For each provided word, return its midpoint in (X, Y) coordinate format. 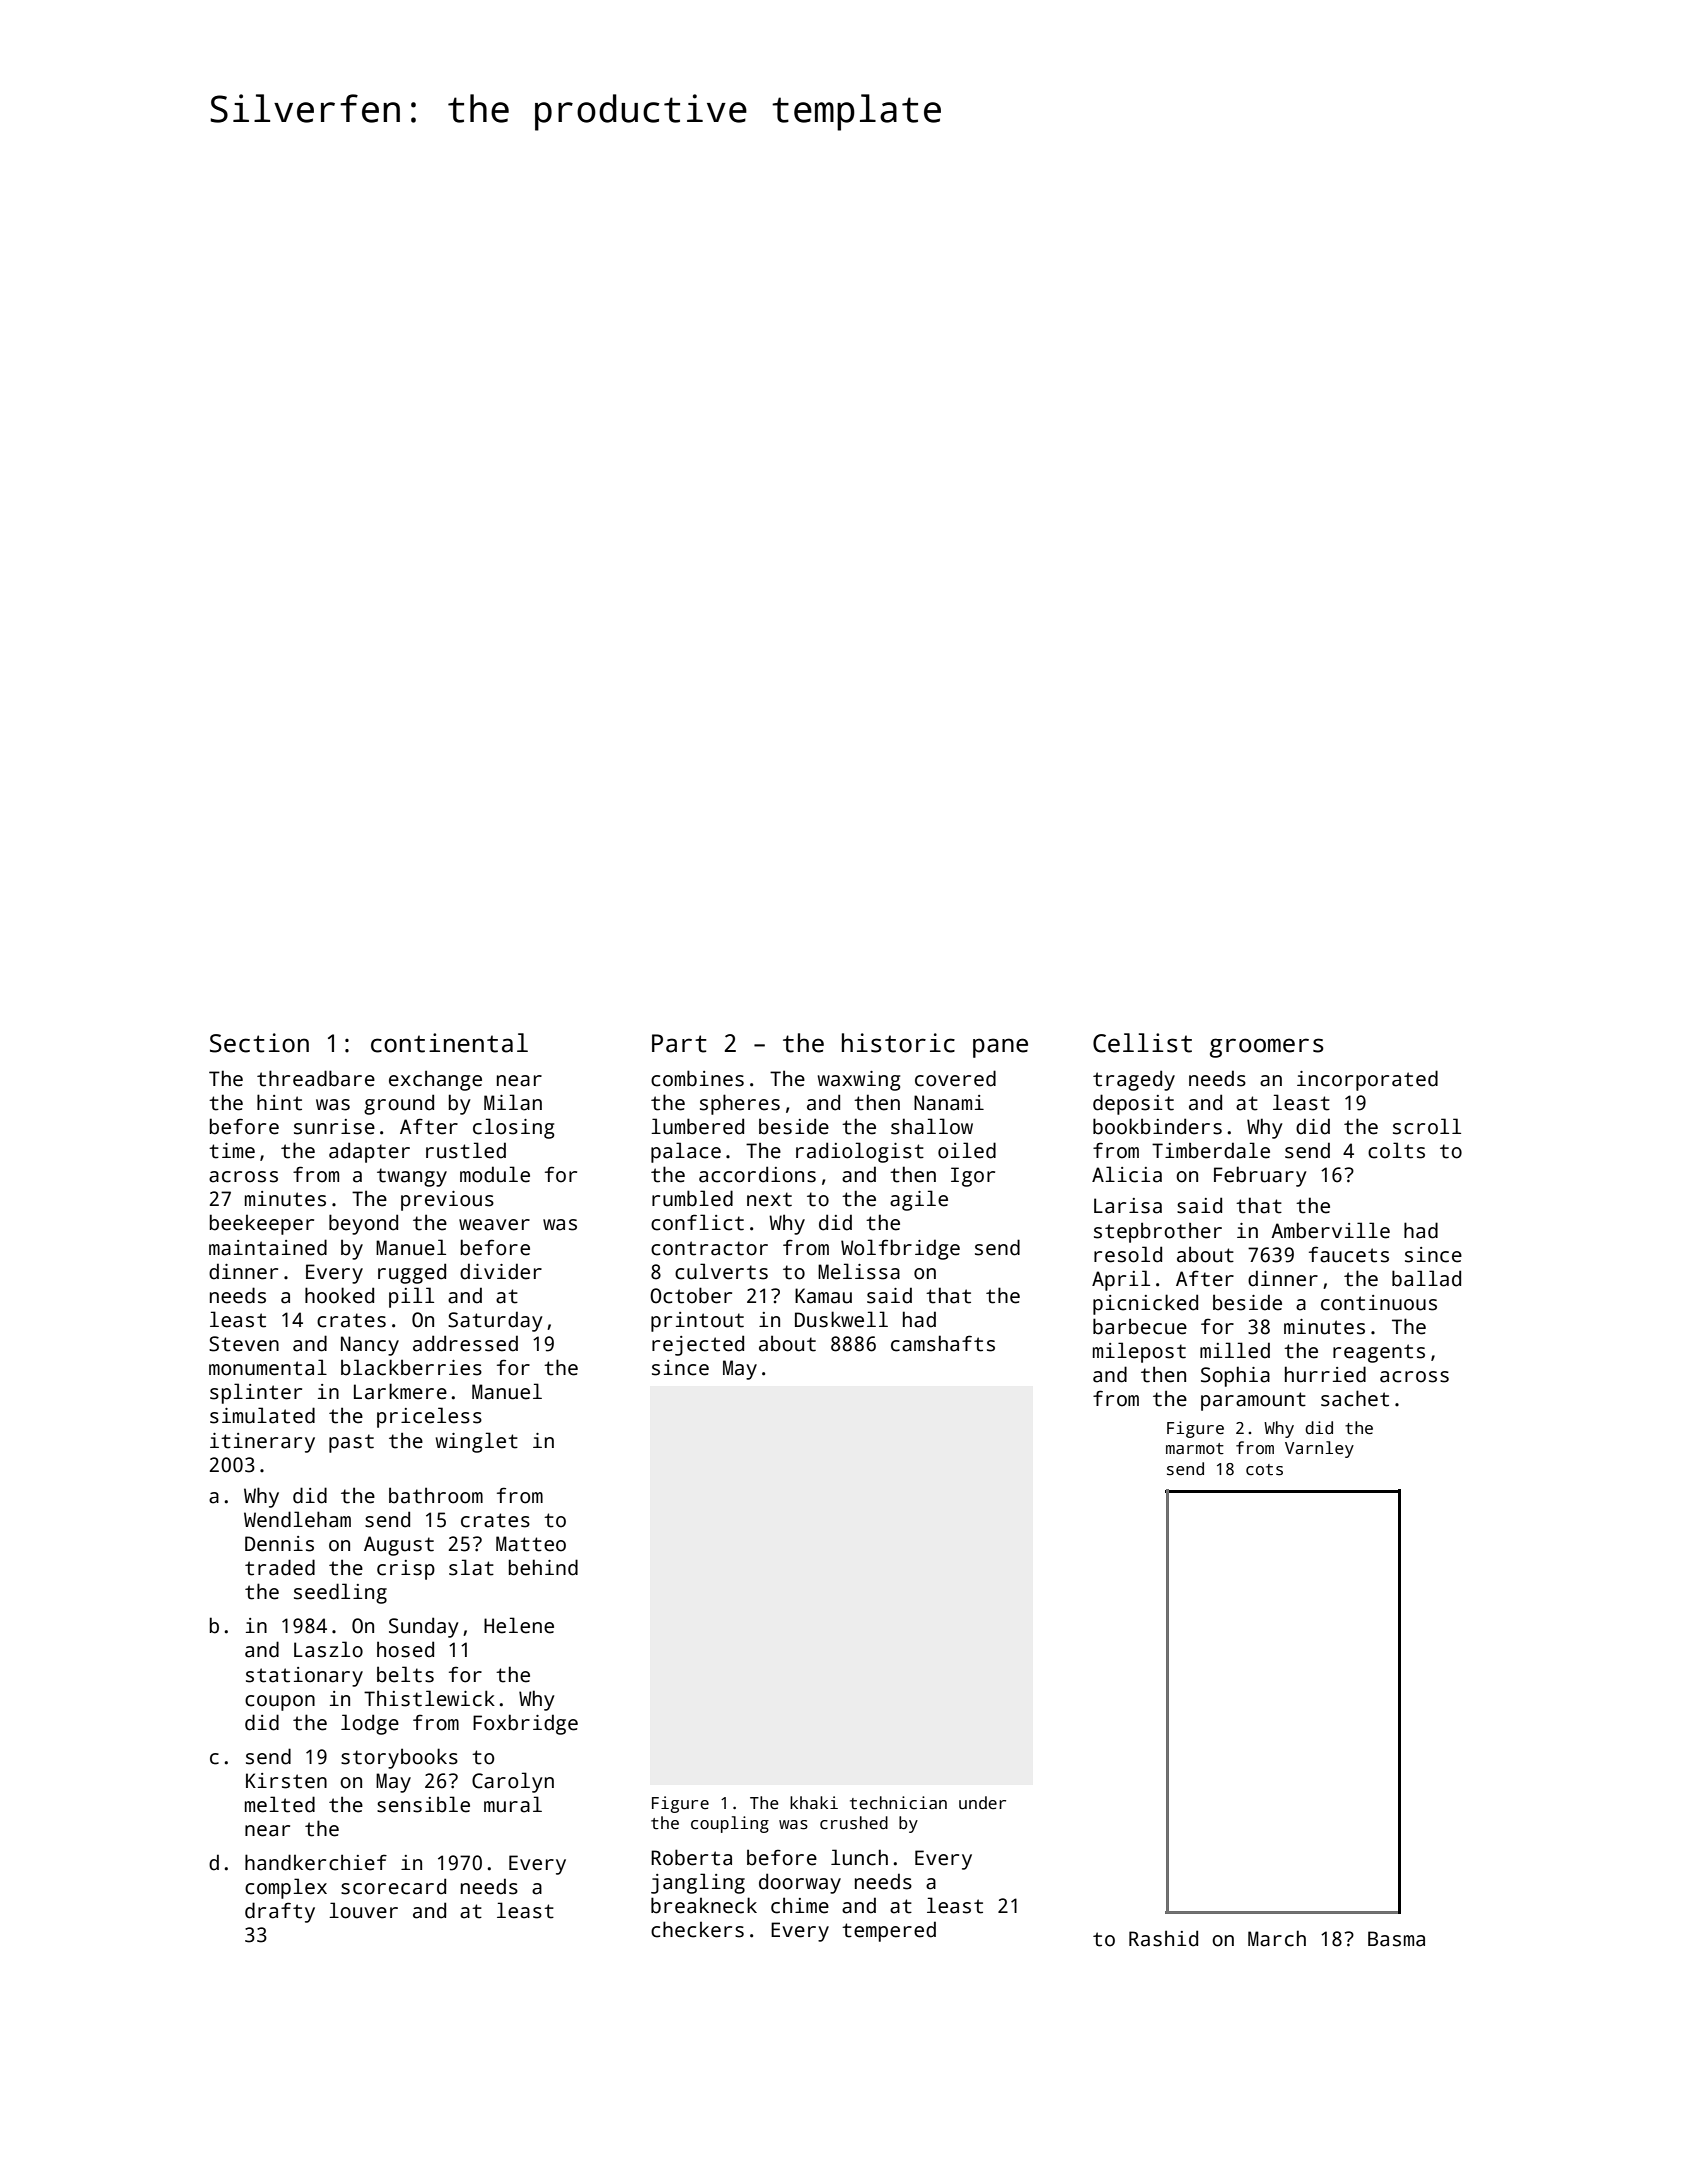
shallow (932, 1126)
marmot (1195, 1449)
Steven (244, 1344)
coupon (280, 1703)
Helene (519, 1625)
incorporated (1367, 1080)
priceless (429, 1417)
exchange (435, 1080)
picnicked (1145, 1304)
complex (286, 1888)
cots (1264, 1470)
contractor (709, 1248)
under (982, 1803)
